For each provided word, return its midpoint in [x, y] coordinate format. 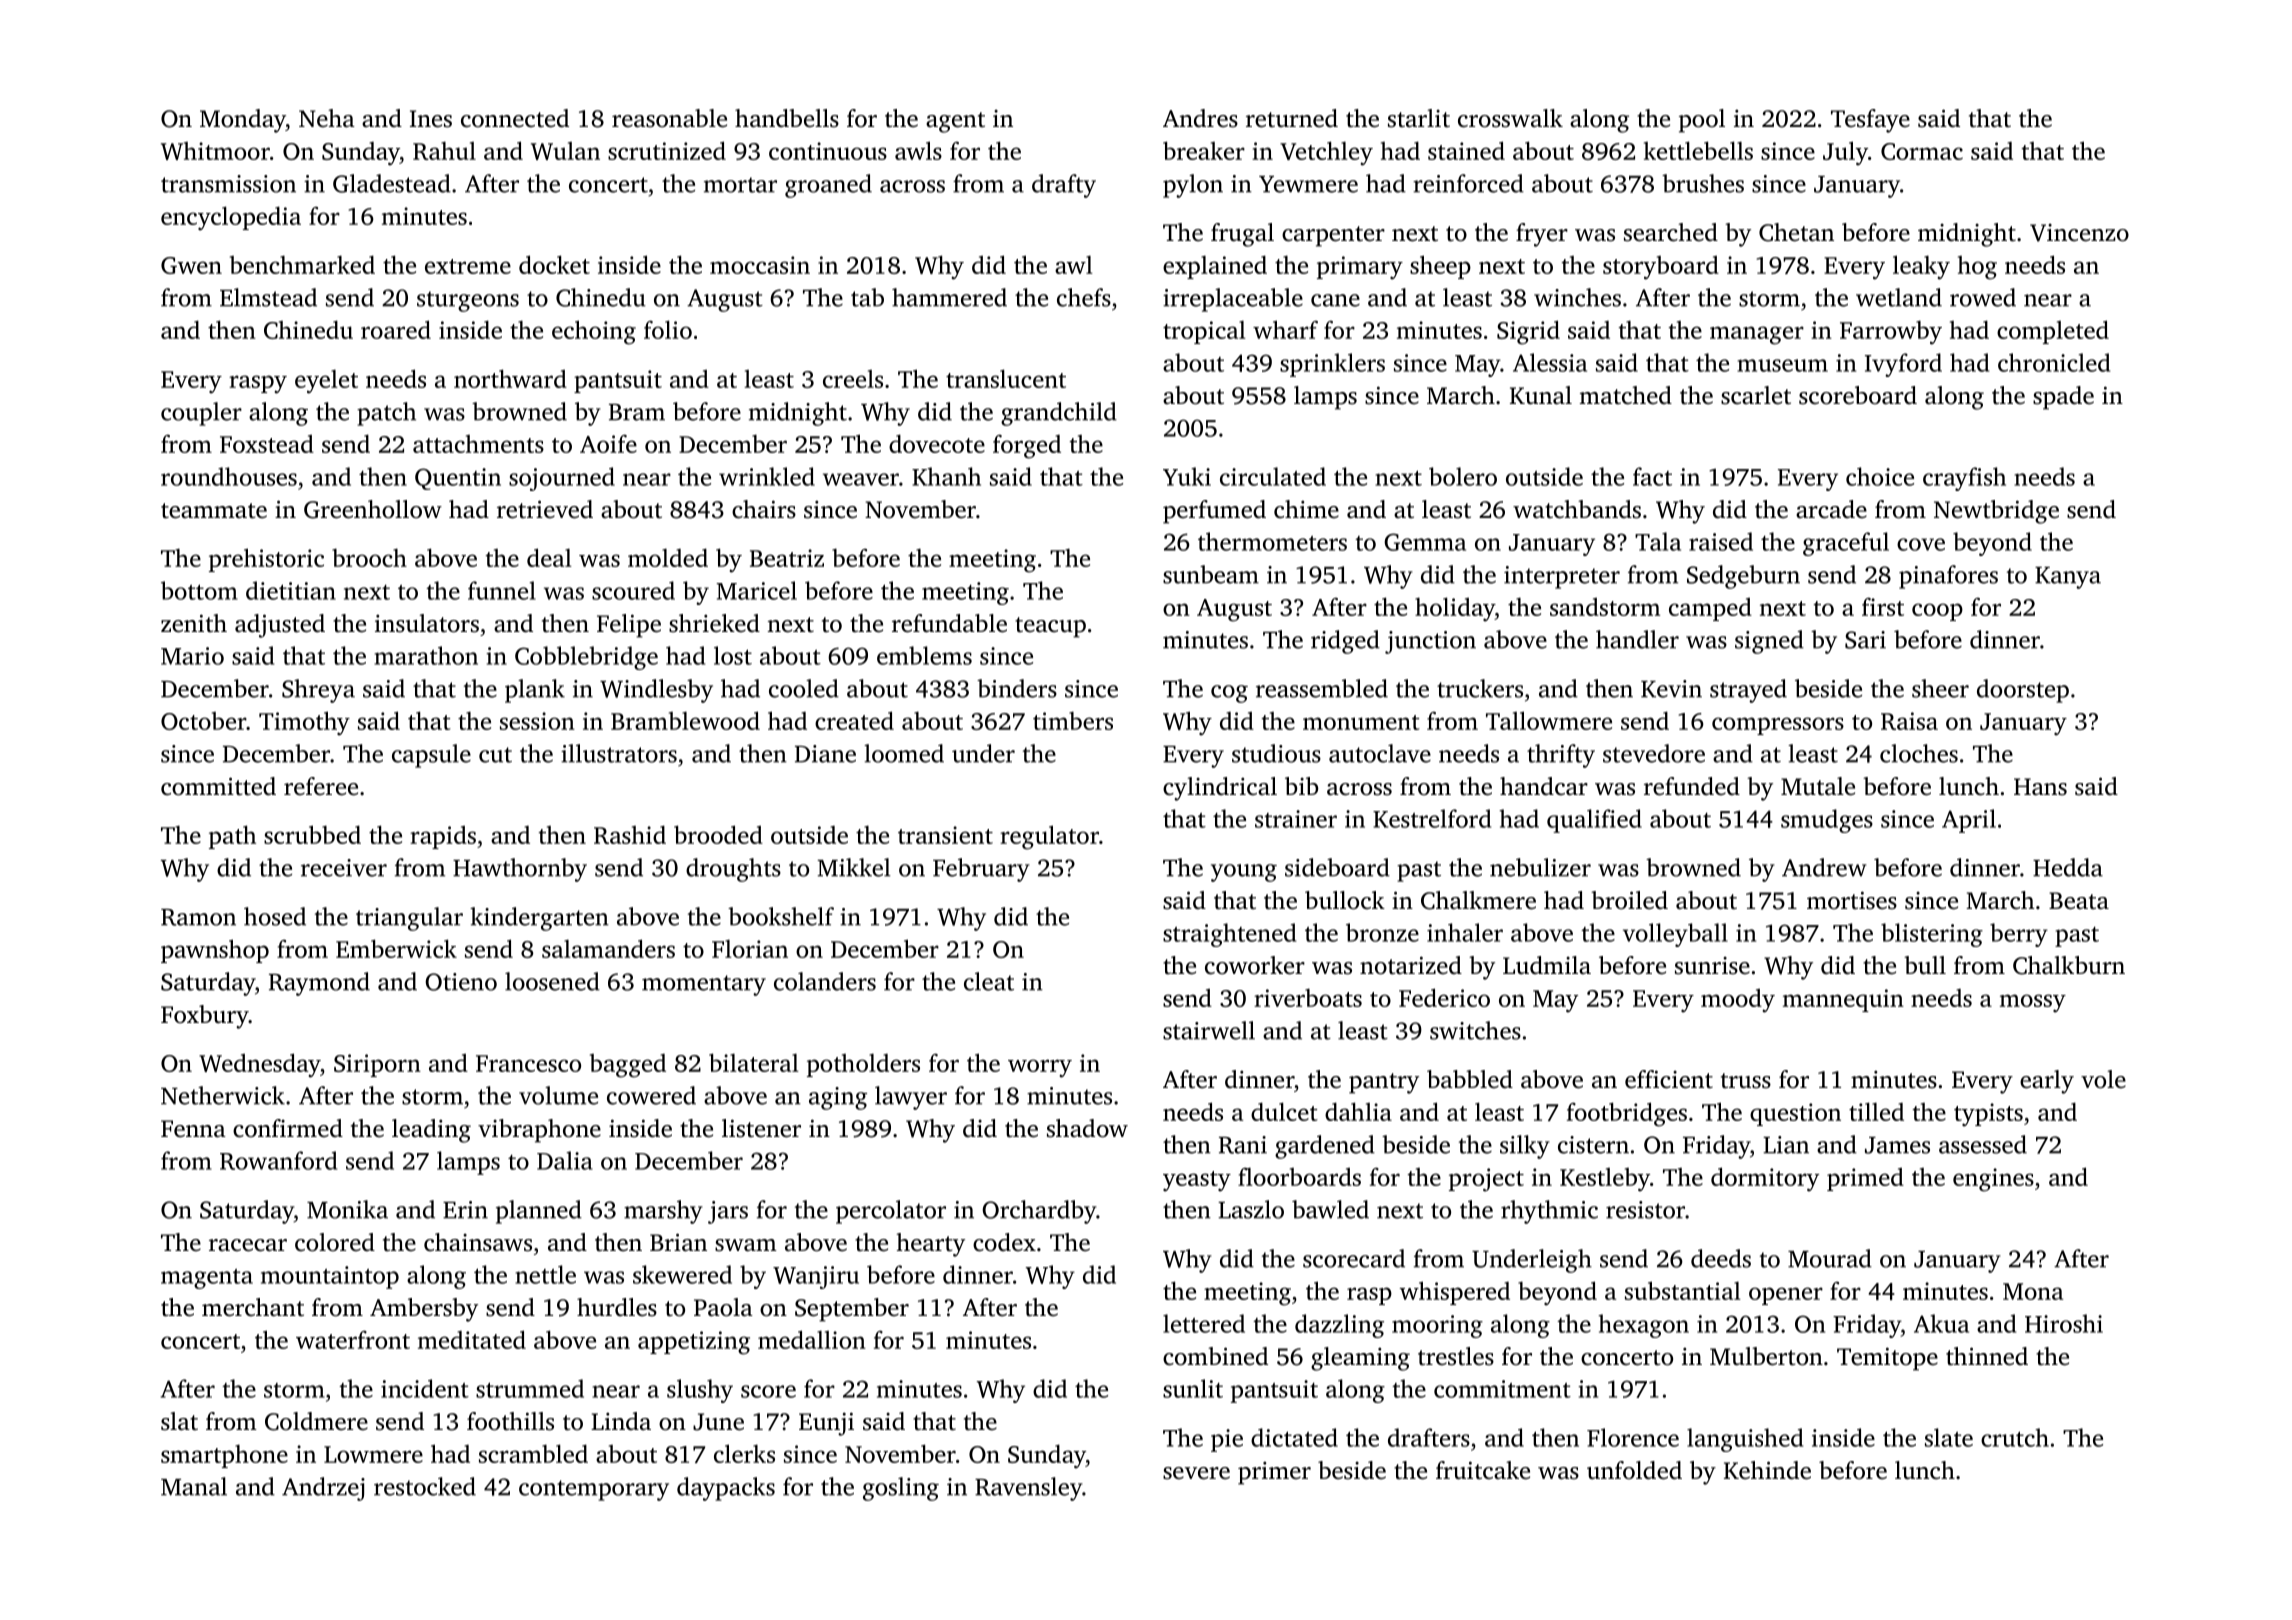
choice [1880, 476]
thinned [1987, 1356]
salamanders [608, 948]
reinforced [1468, 183]
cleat [989, 981]
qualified [1594, 821]
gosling [901, 1489]
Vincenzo [2079, 233]
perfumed [1214, 512]
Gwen [191, 265]
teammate [214, 511]
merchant [253, 1307]
